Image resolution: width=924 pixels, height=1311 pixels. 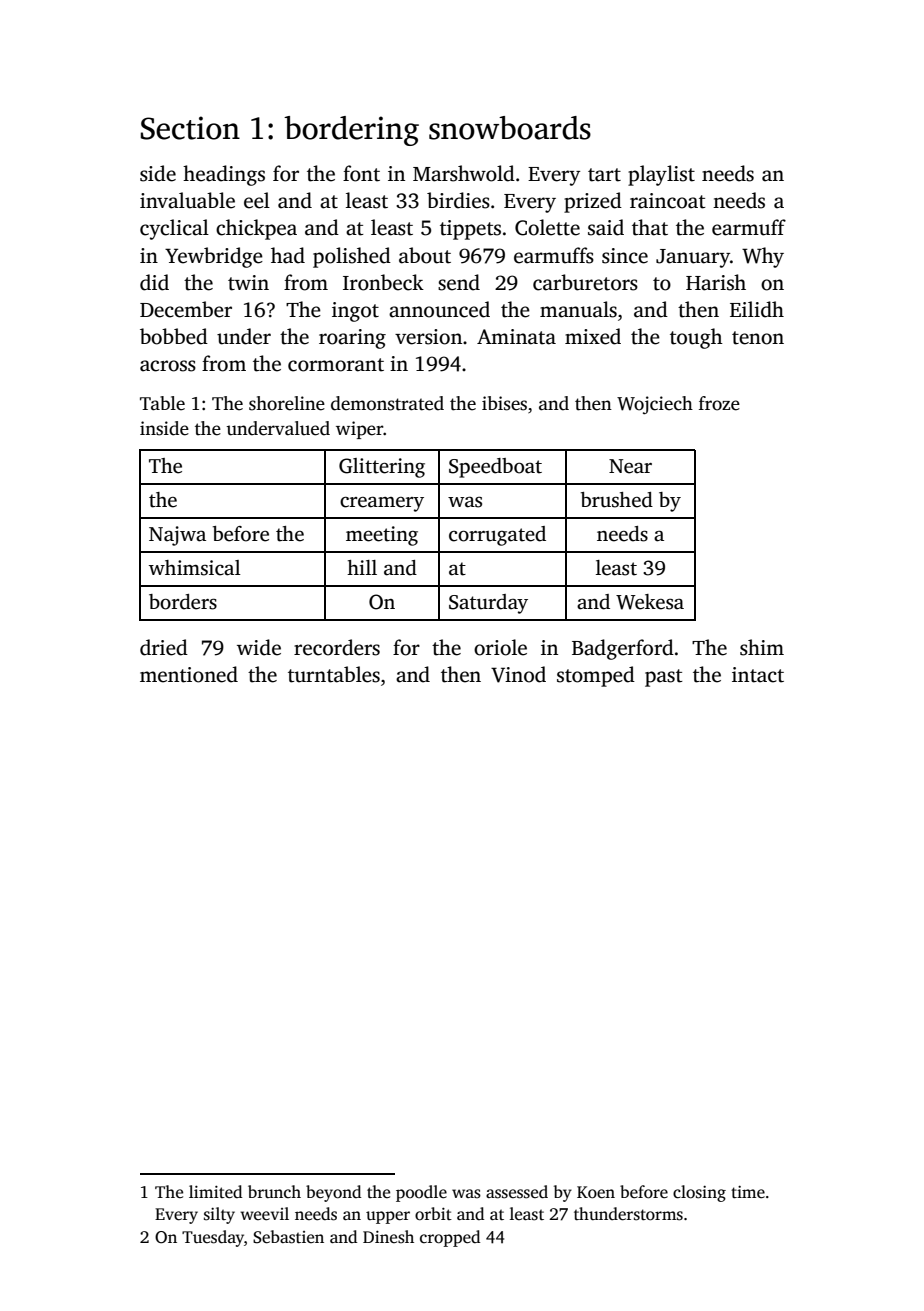 I want to click on Tuesday, so click(x=213, y=1238).
